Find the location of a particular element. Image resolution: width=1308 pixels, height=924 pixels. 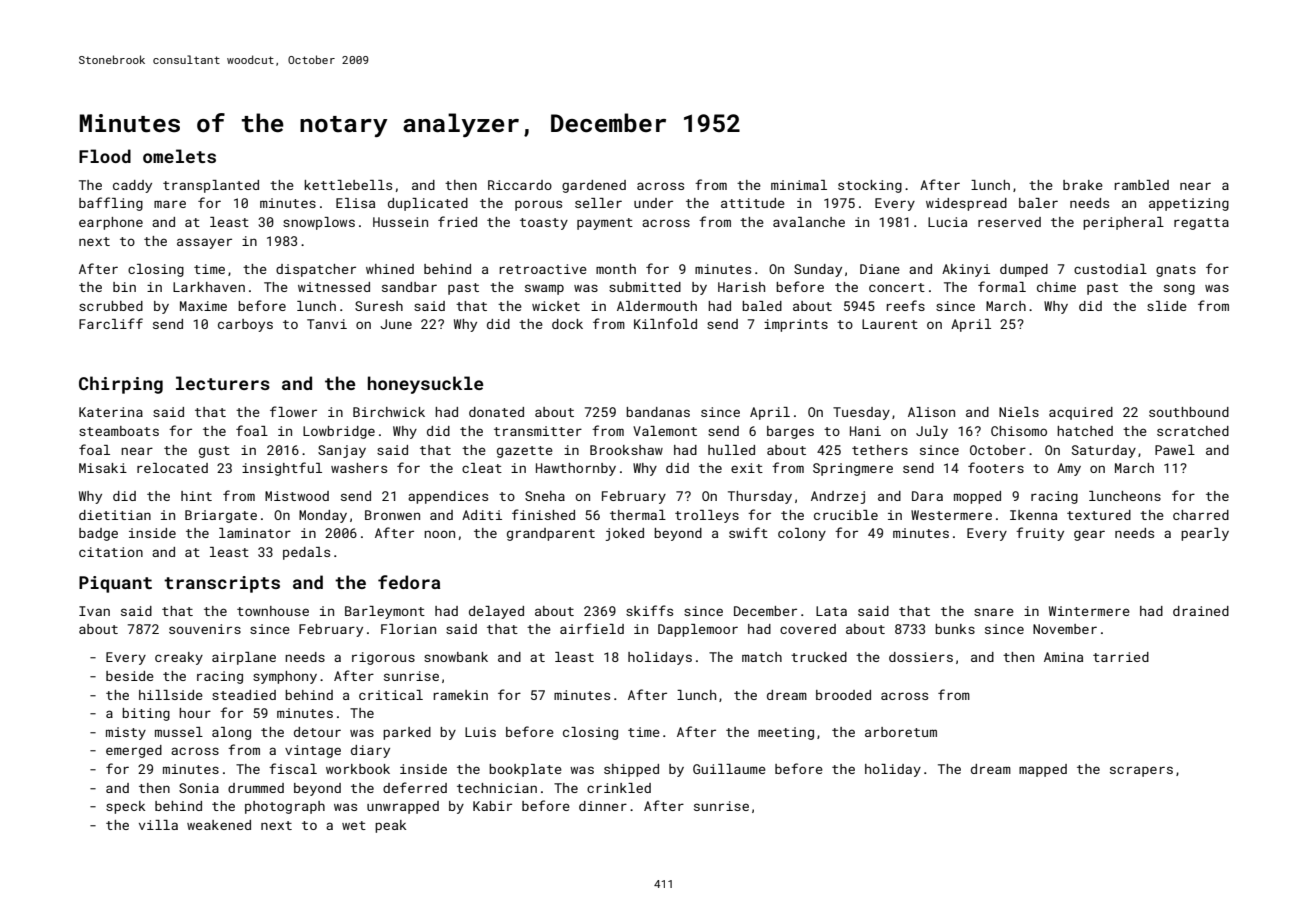

Akinyi is located at coordinates (966, 270).
